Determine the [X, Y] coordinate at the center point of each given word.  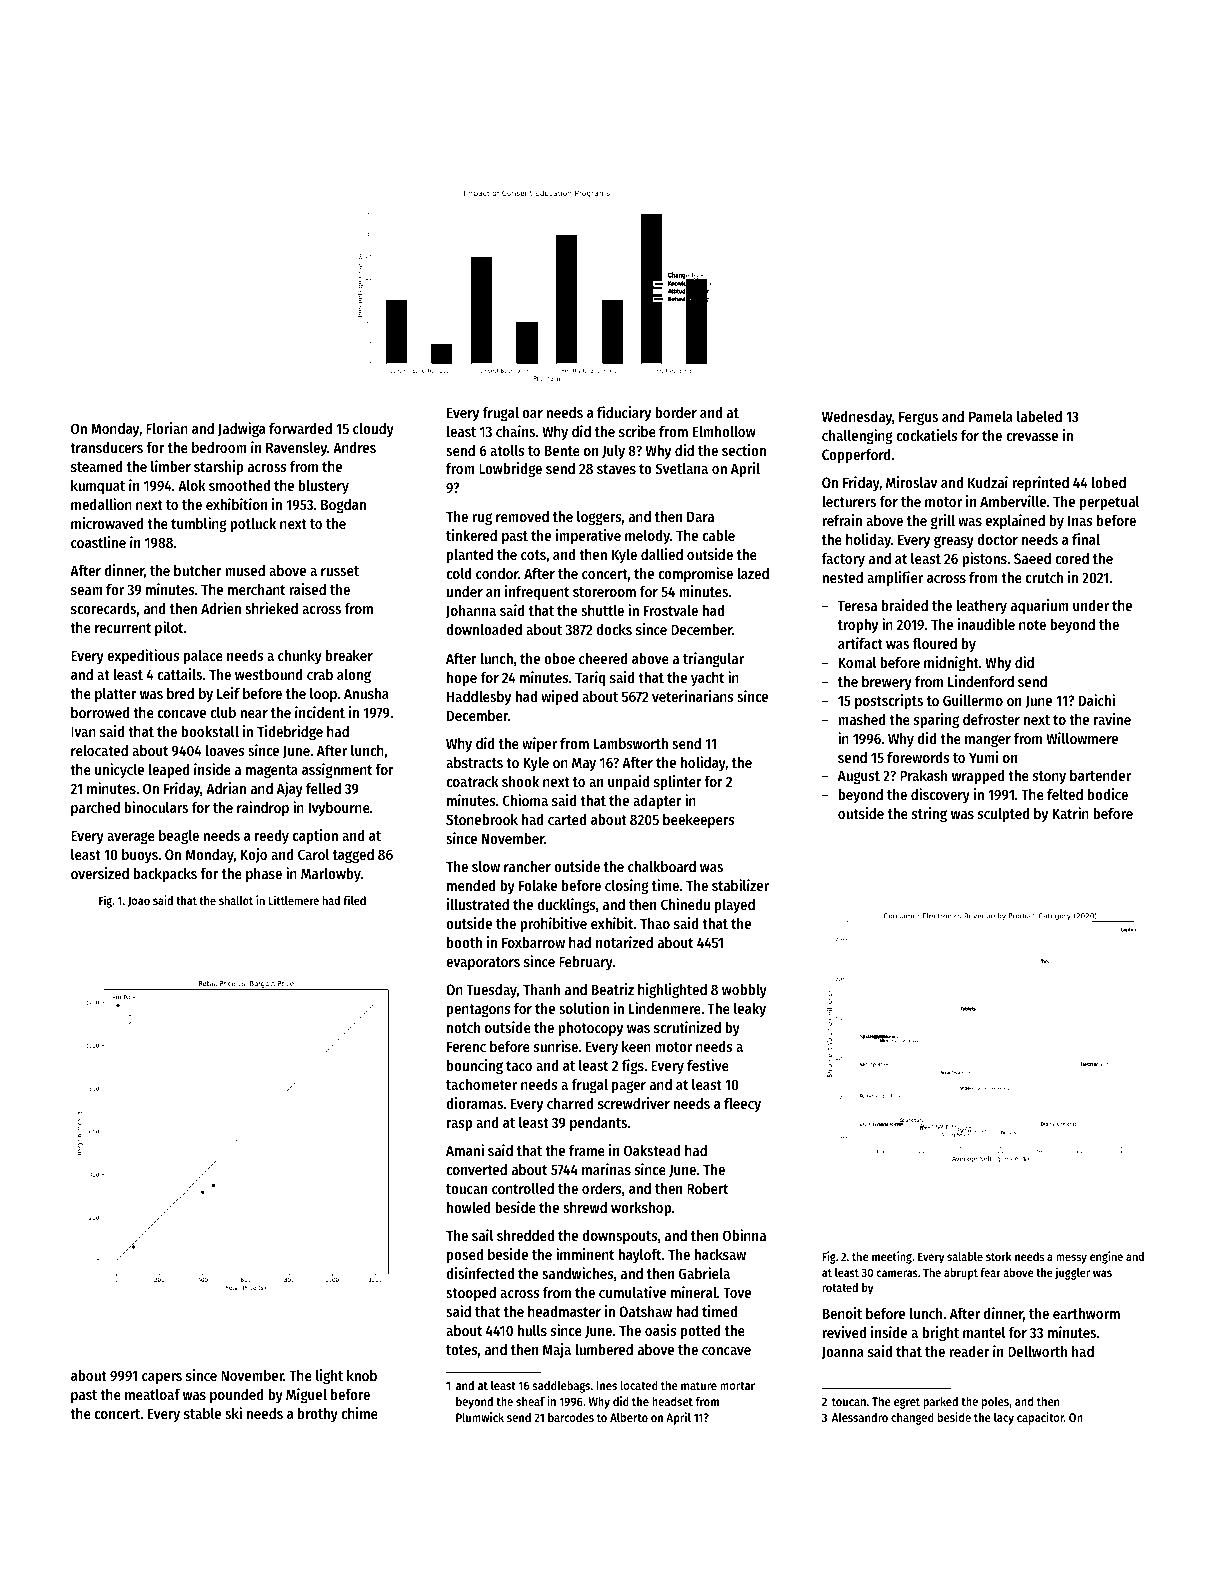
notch [463, 1027]
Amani [465, 1150]
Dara [700, 516]
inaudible [986, 624]
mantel [984, 1332]
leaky [750, 1010]
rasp [459, 1125]
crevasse [1032, 437]
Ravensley [296, 449]
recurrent [123, 628]
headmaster [564, 1311]
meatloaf [152, 1394]
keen [636, 1046]
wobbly [744, 991]
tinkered [471, 535]
